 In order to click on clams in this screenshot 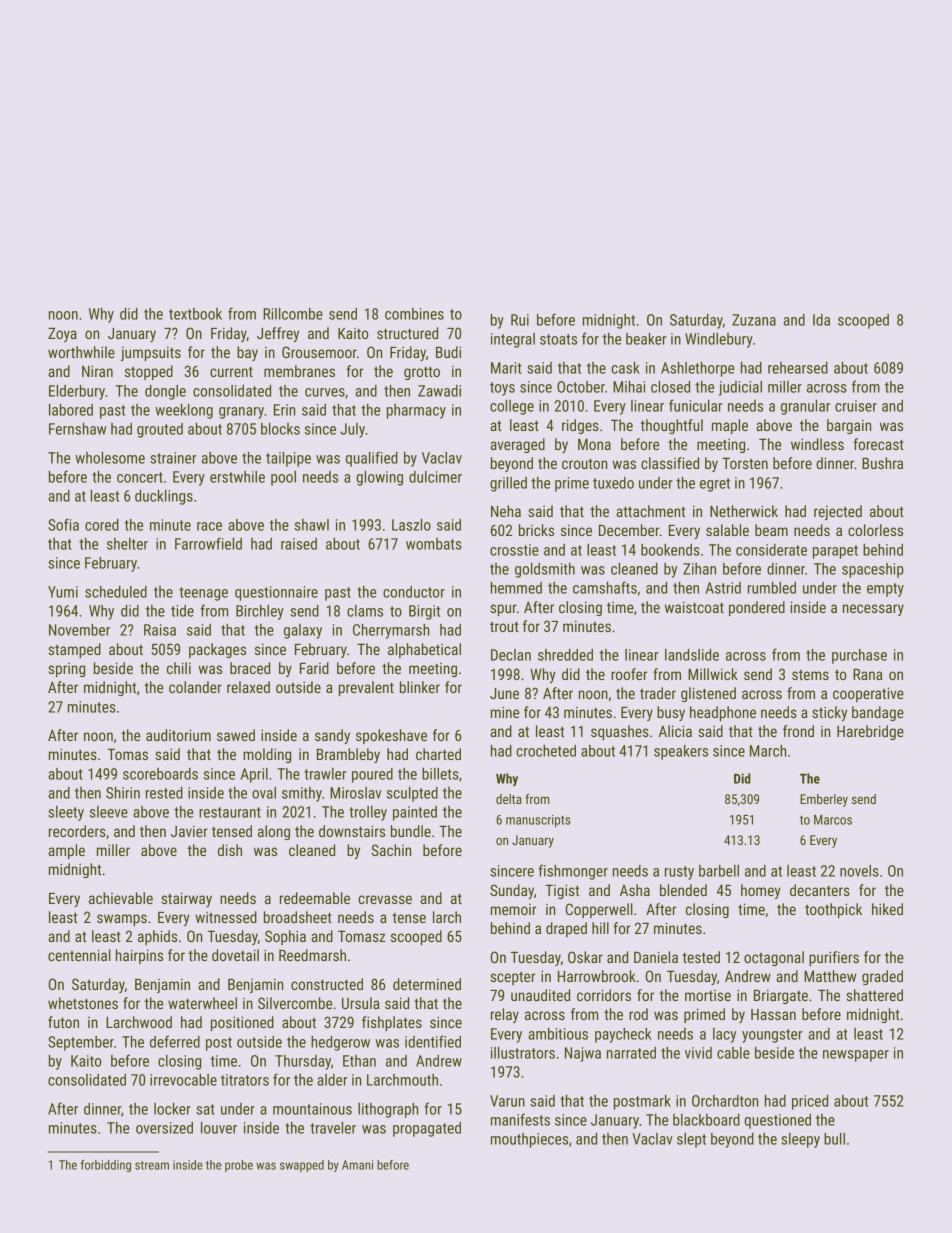, I will do `click(365, 611)`.
